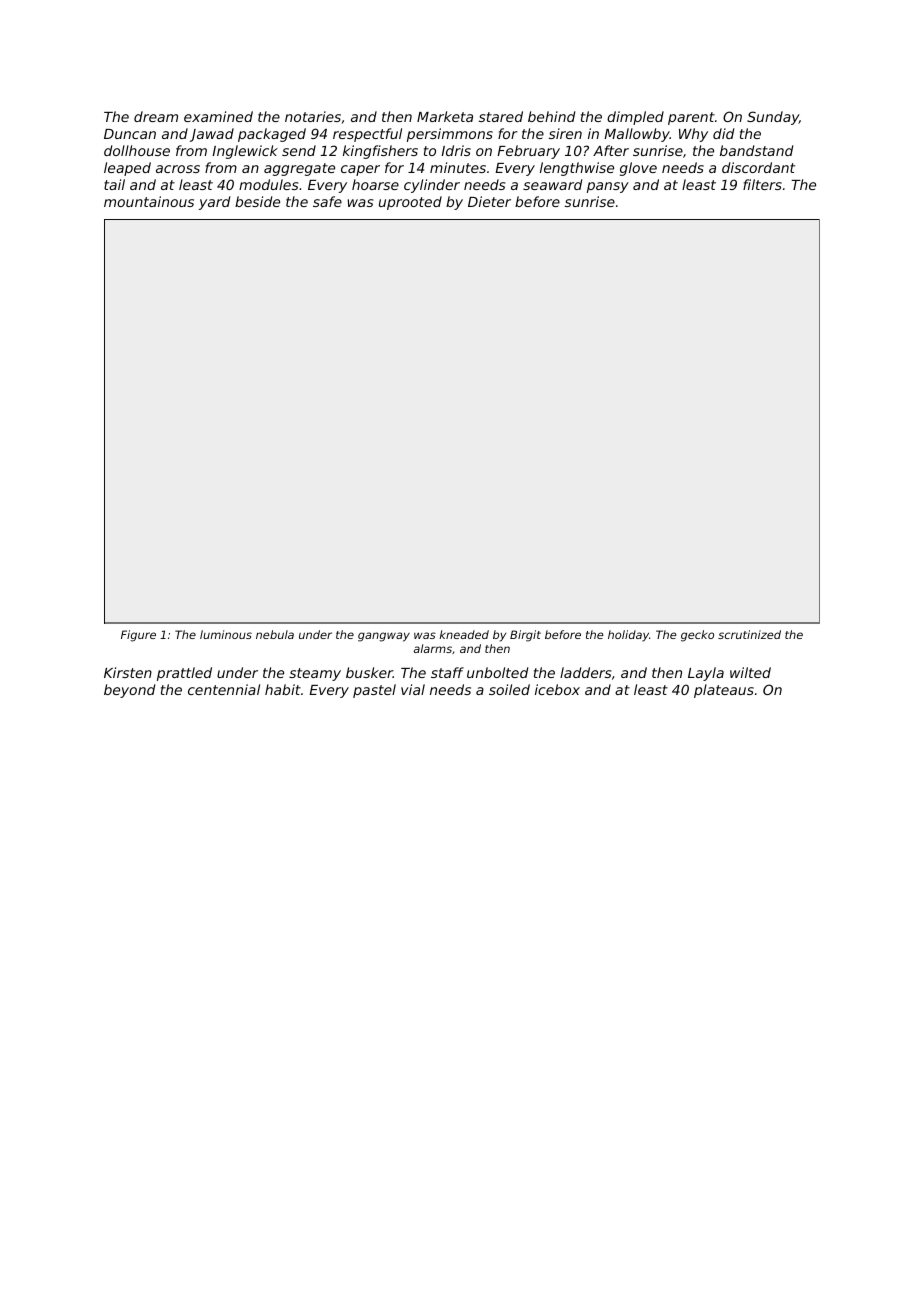 This page has width=924, height=1308. I want to click on send, so click(299, 150).
